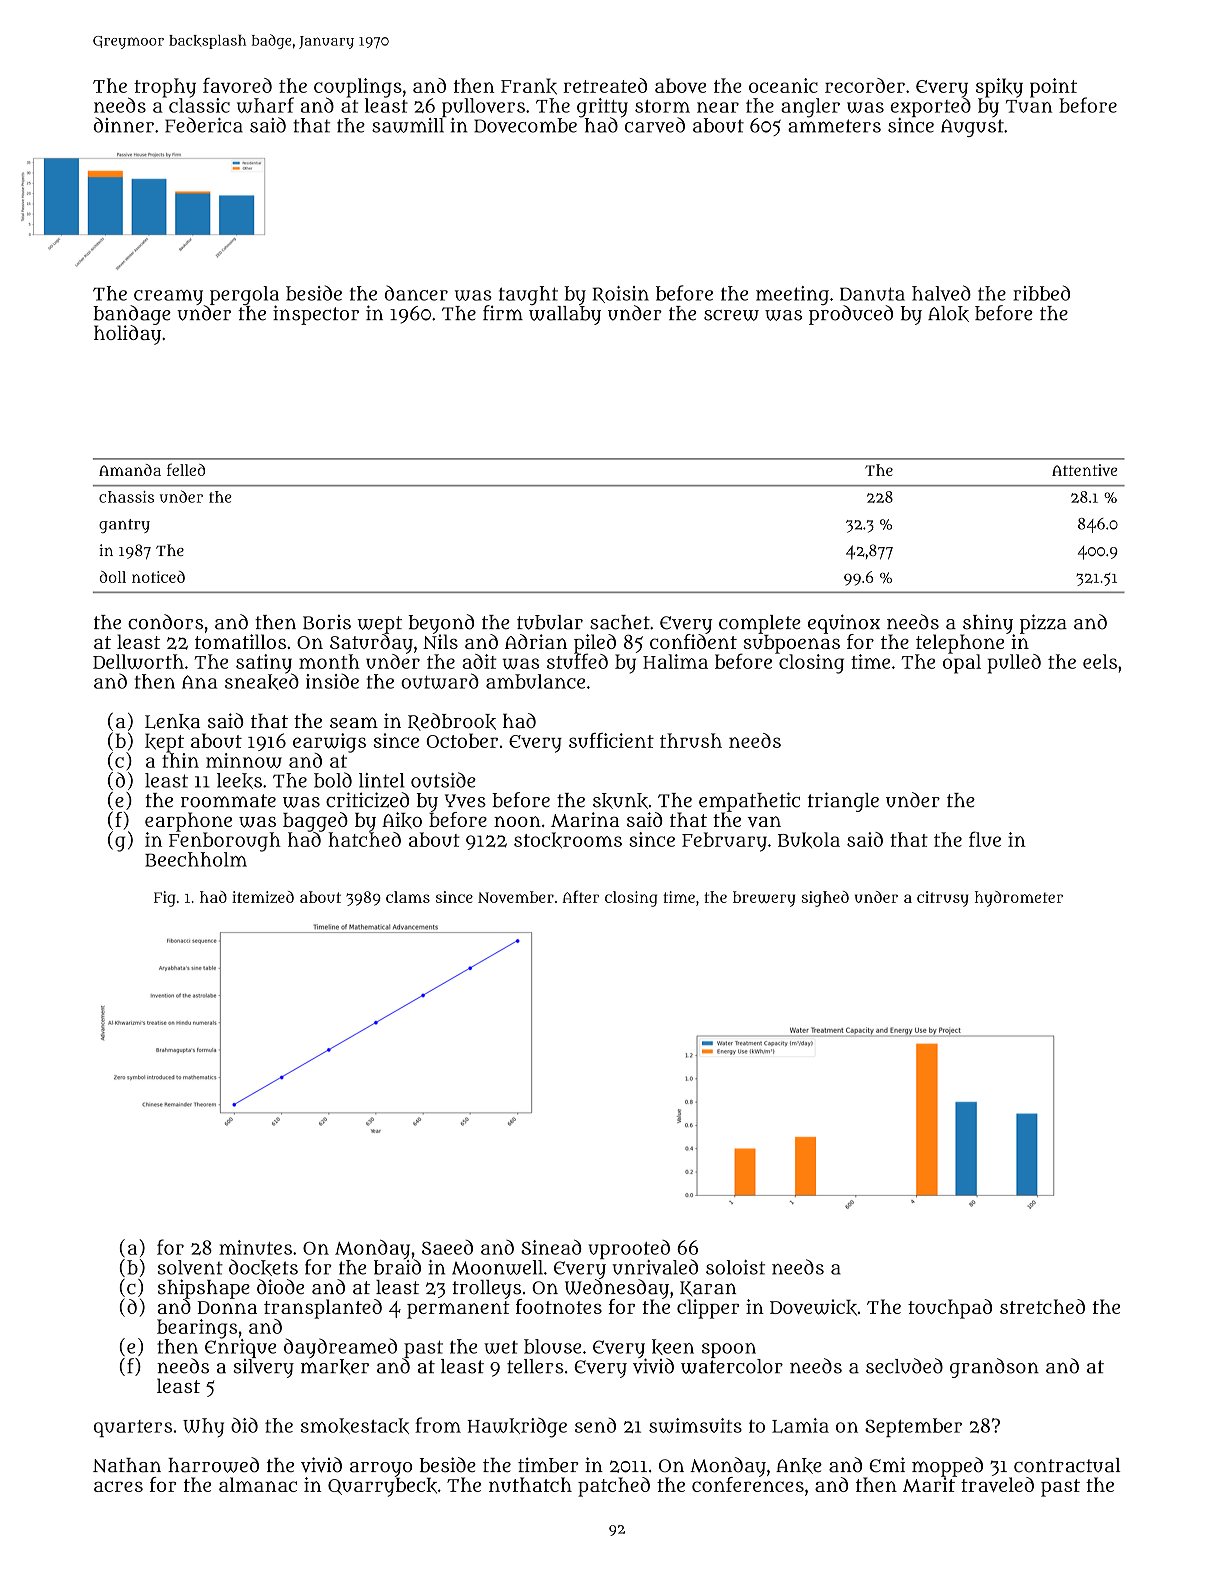  I want to click on Boris, so click(327, 622).
